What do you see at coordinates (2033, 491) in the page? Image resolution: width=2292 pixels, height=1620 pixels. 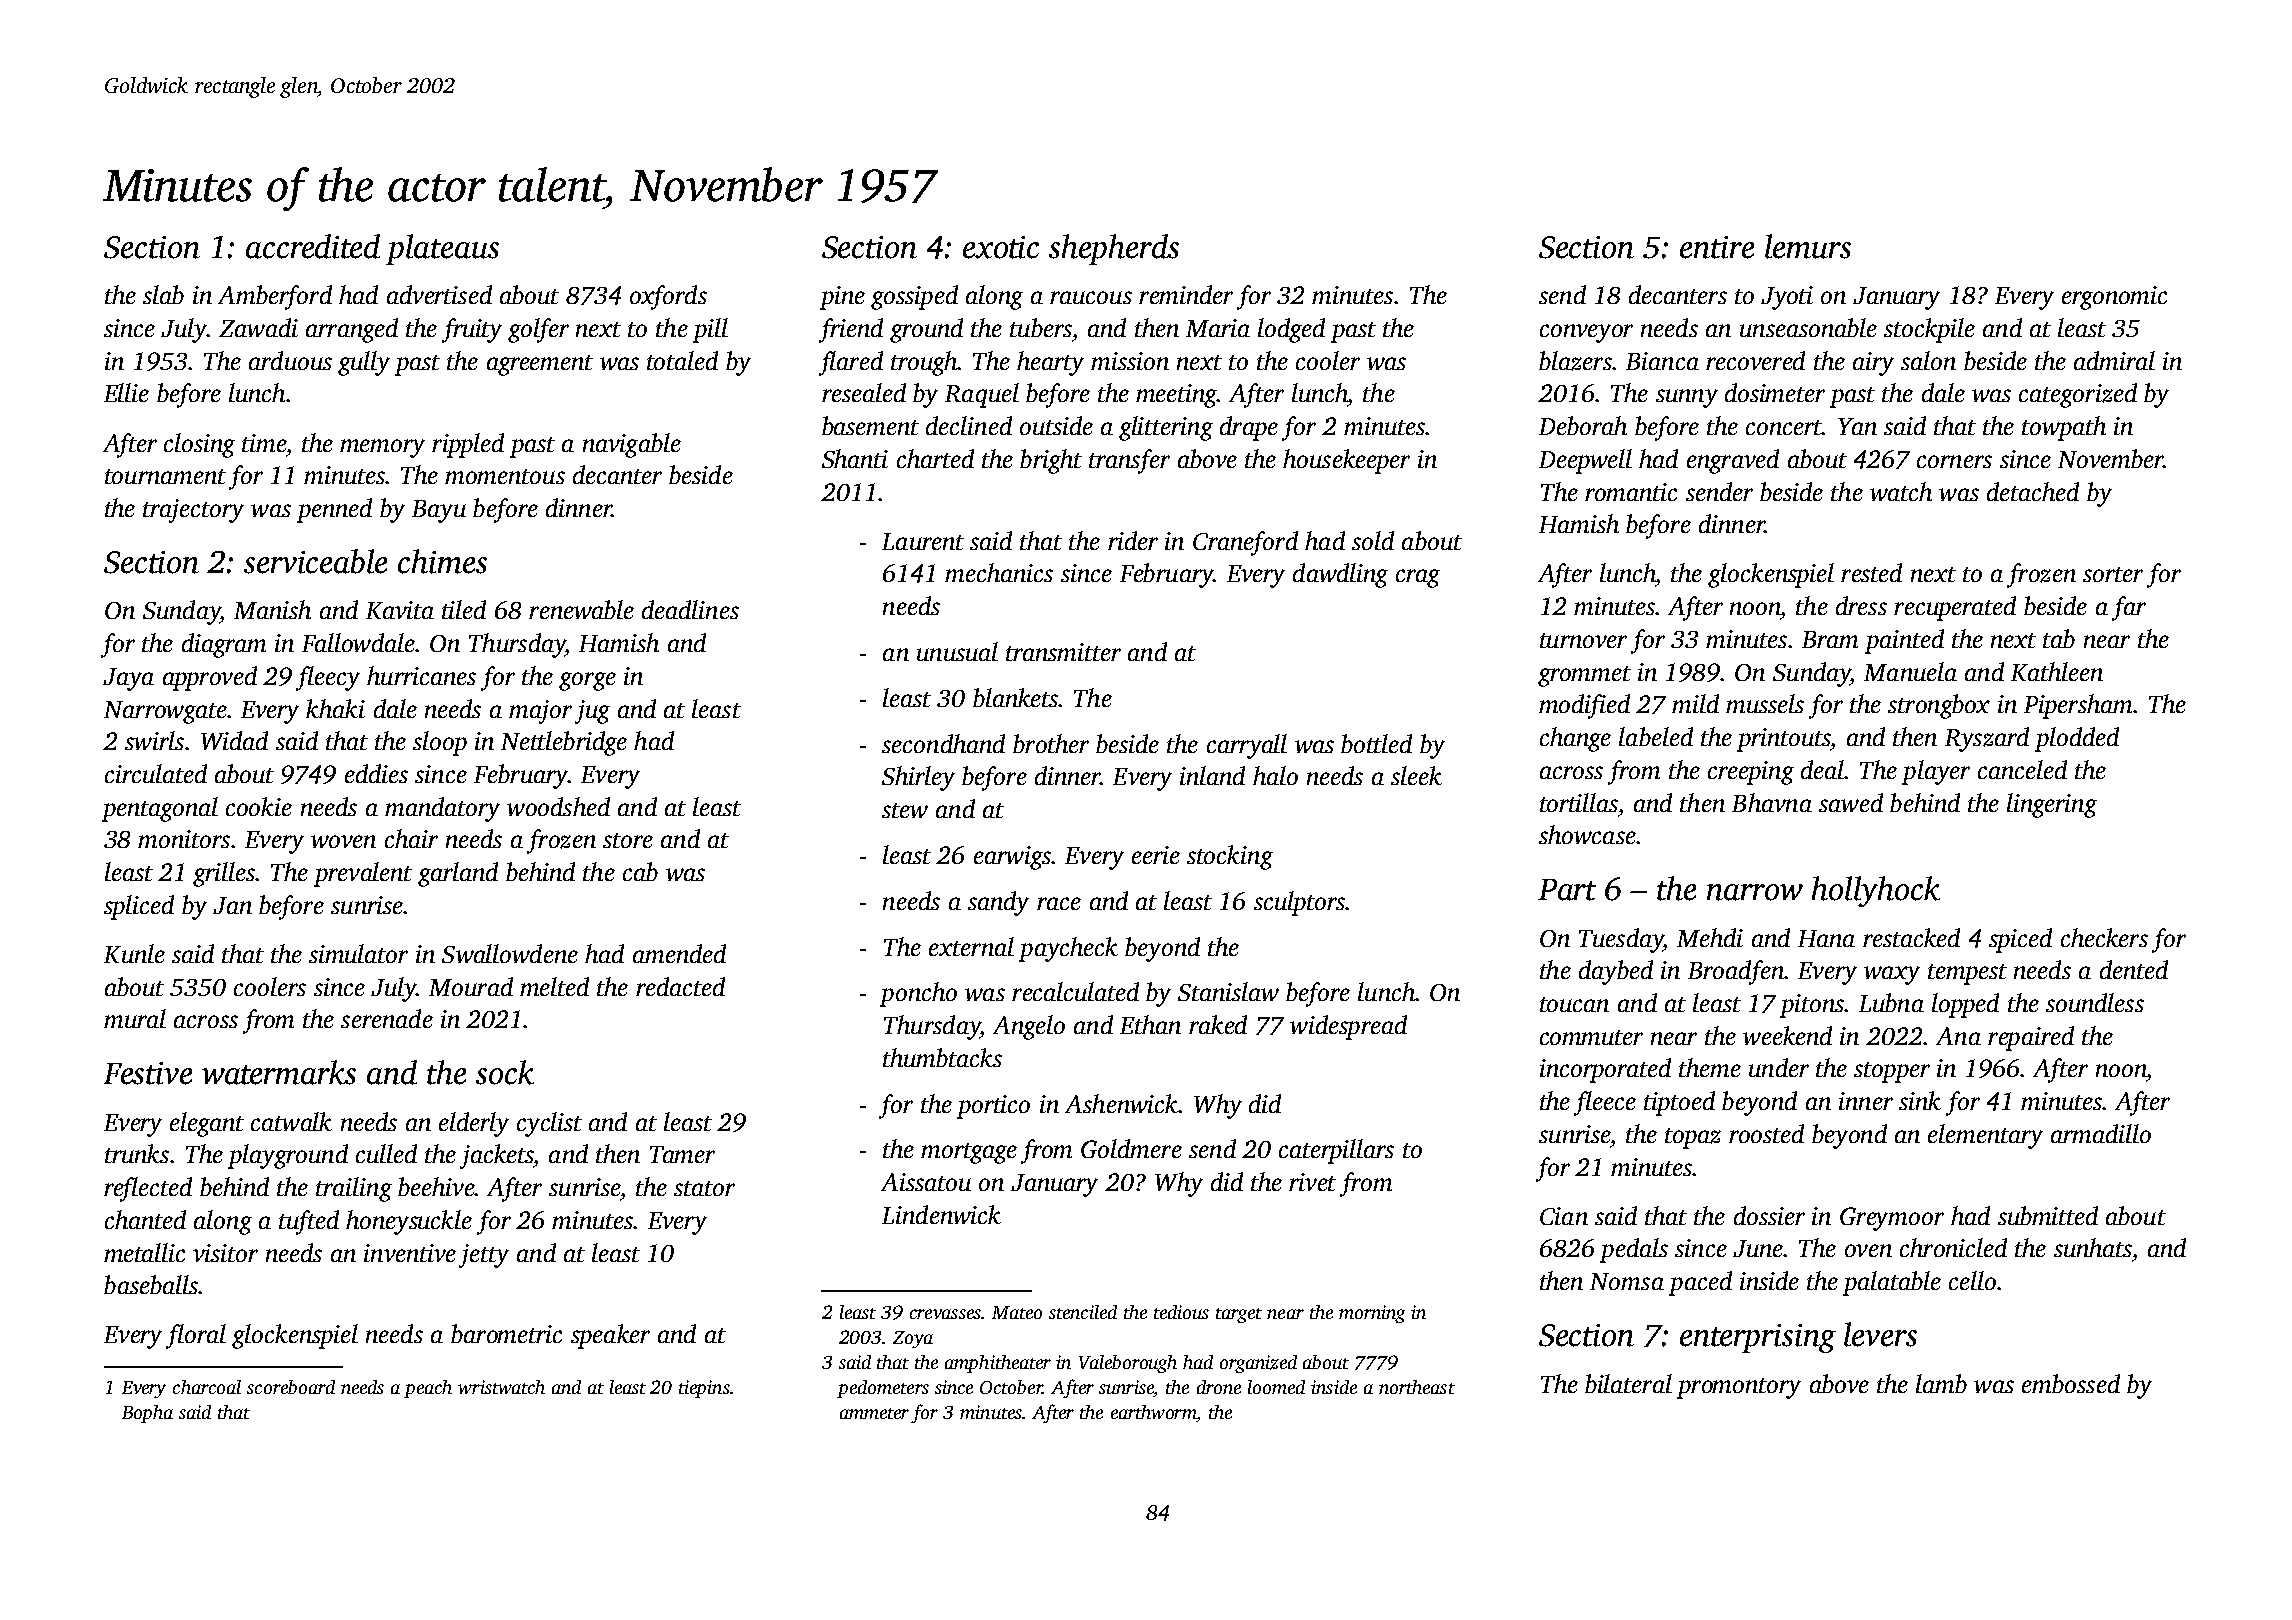 I see `detached` at bounding box center [2033, 491].
